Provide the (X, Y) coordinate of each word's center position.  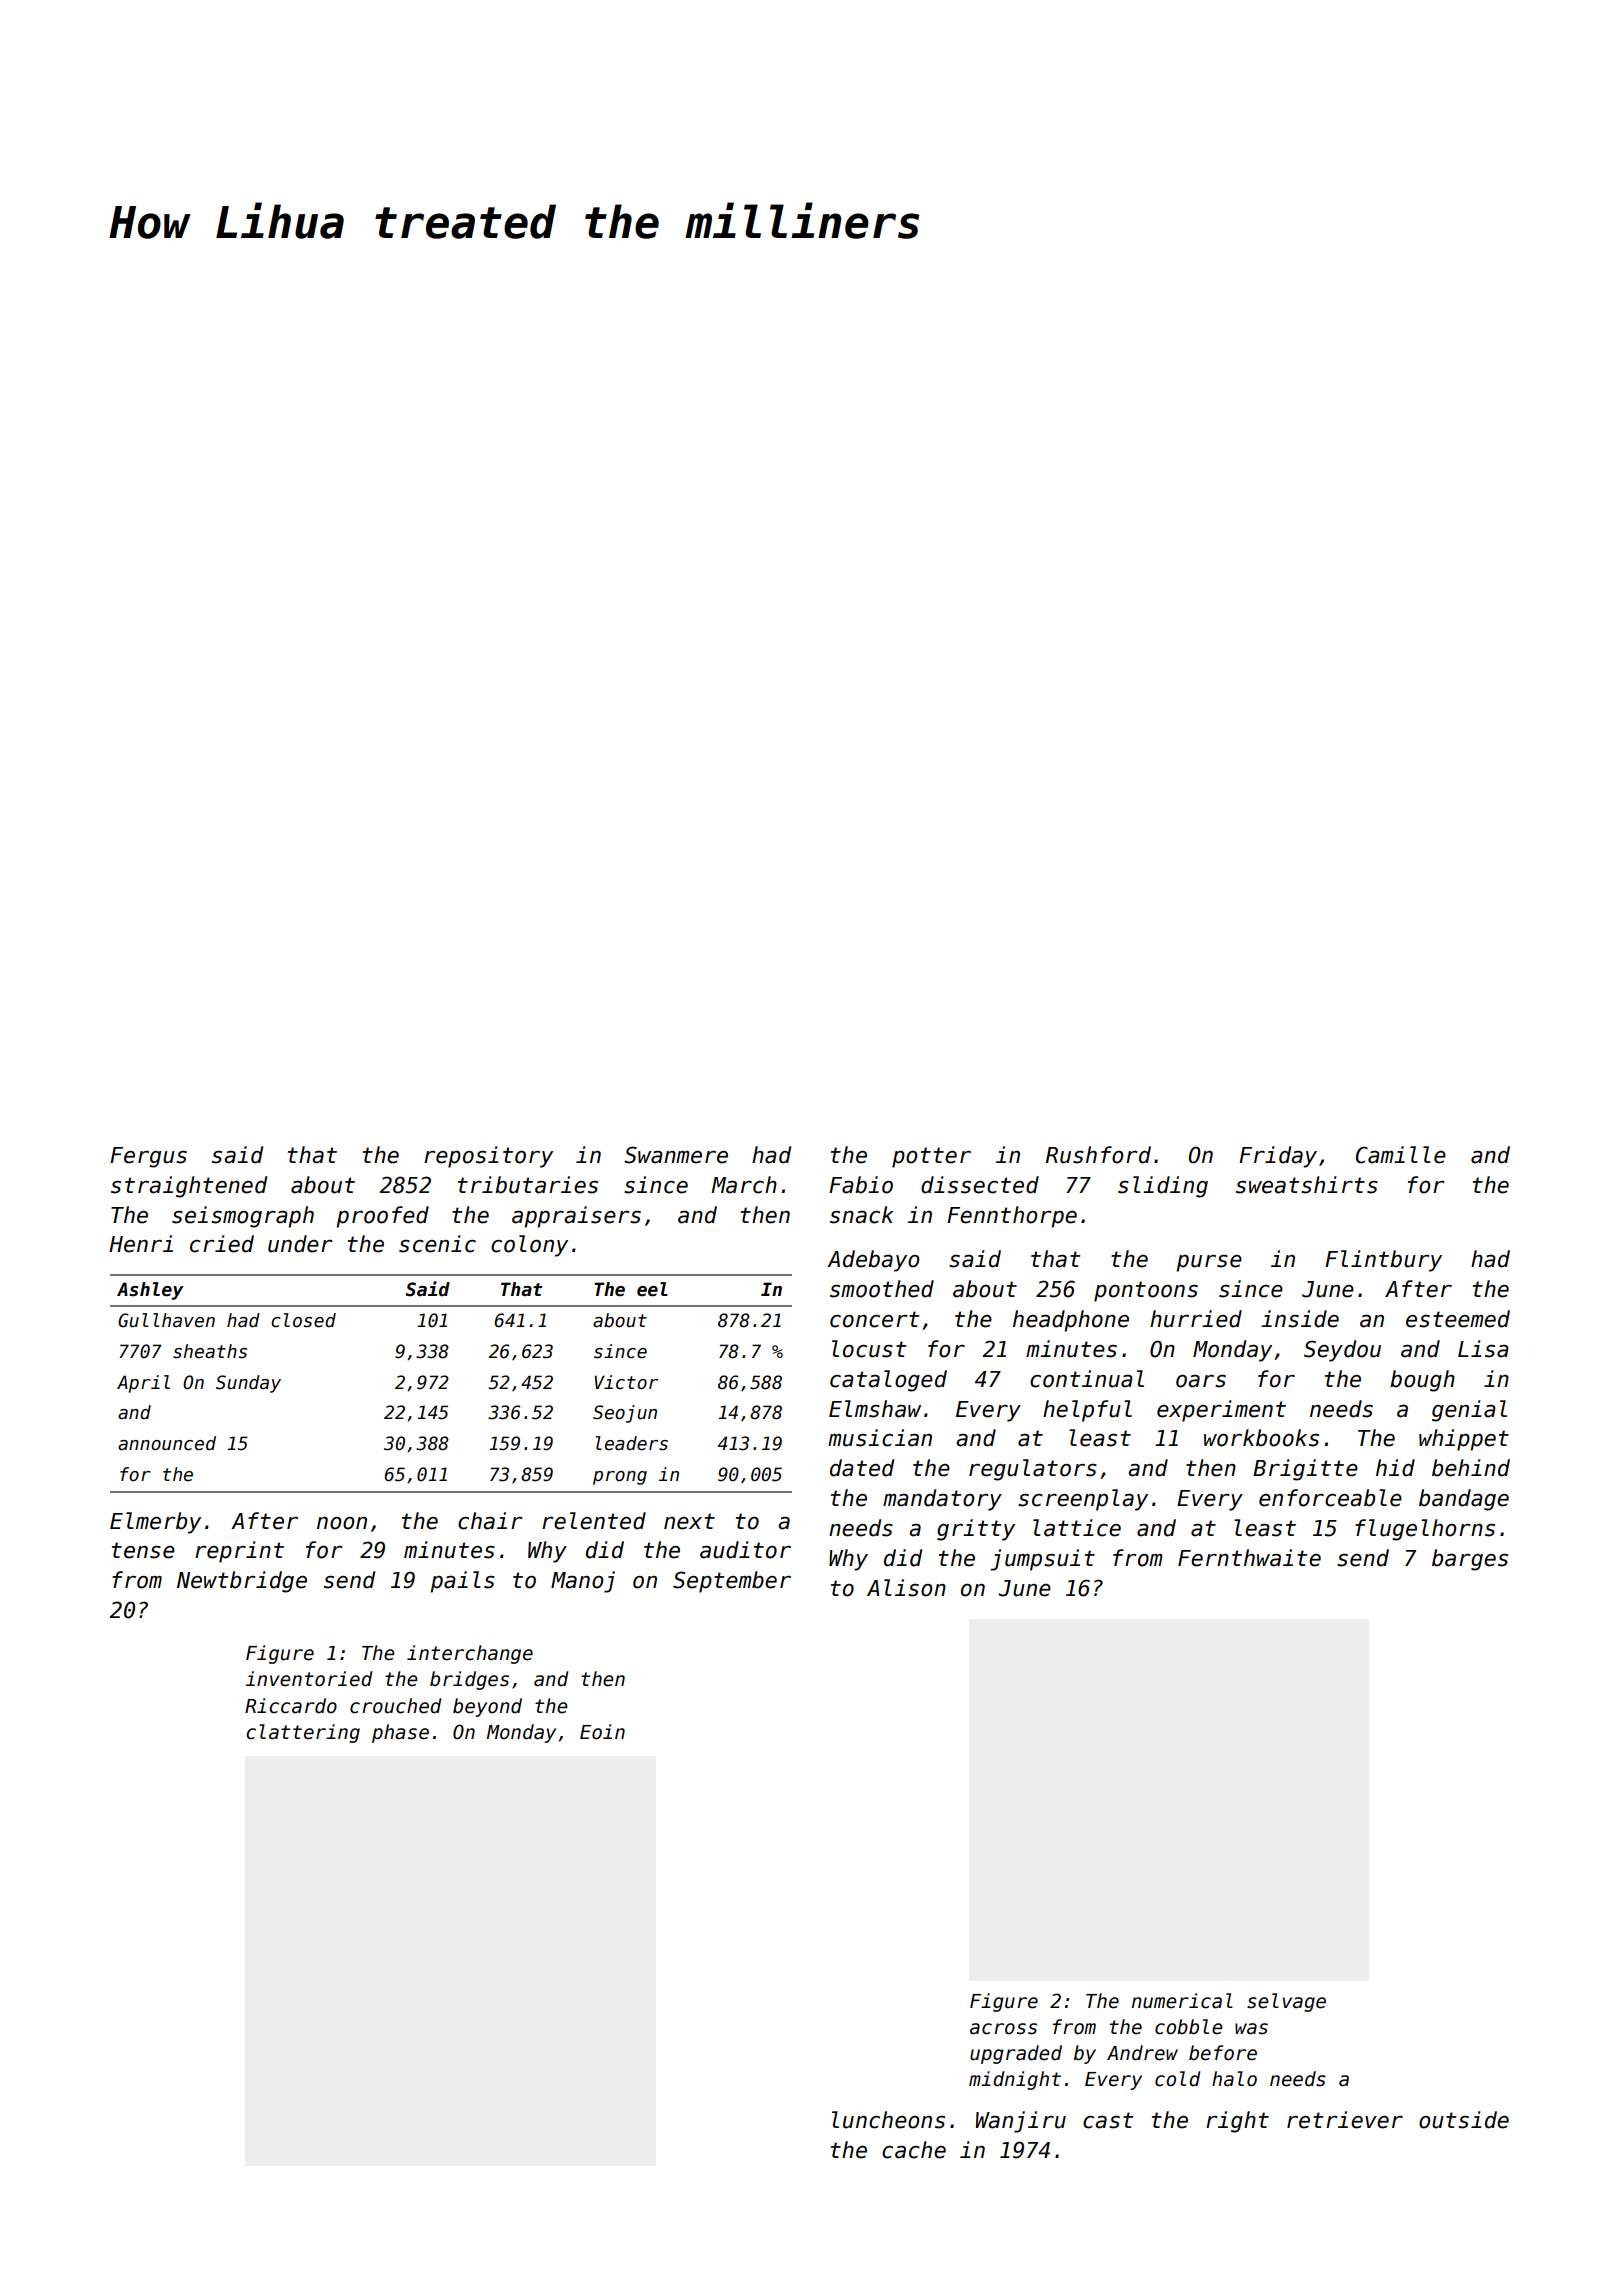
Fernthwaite (1249, 1558)
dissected (980, 1185)
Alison (906, 1588)
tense (143, 1550)
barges (1470, 1560)
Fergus (148, 1157)
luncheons (888, 2120)
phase (400, 1733)
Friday (1278, 1157)
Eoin (602, 1732)
